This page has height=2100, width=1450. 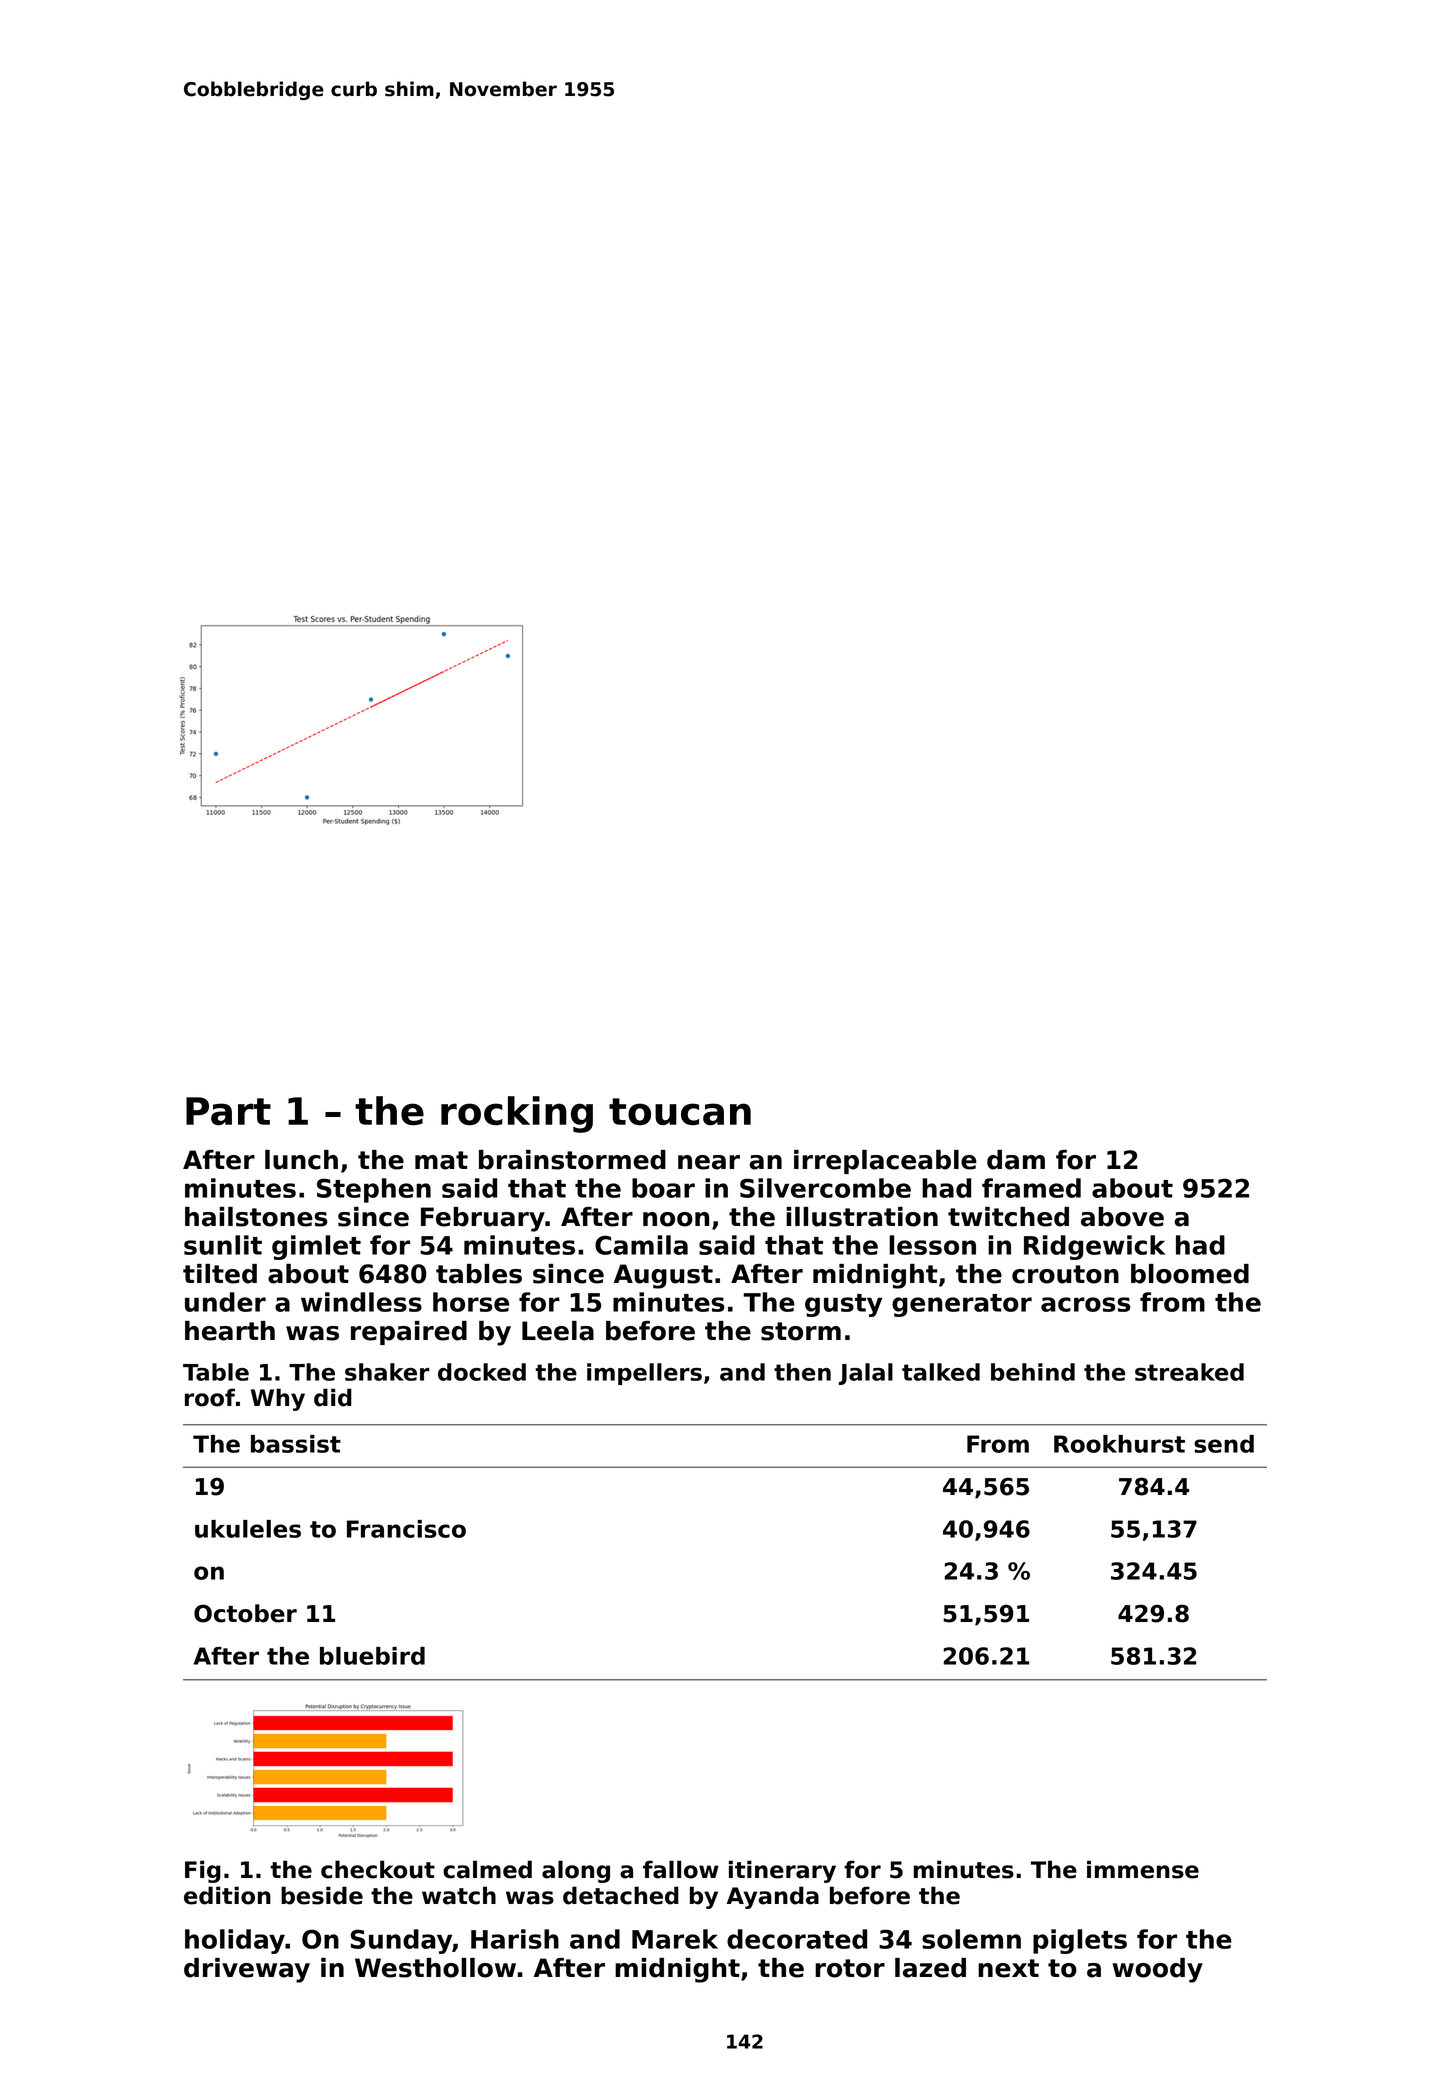 I want to click on bluebird, so click(x=372, y=1656).
